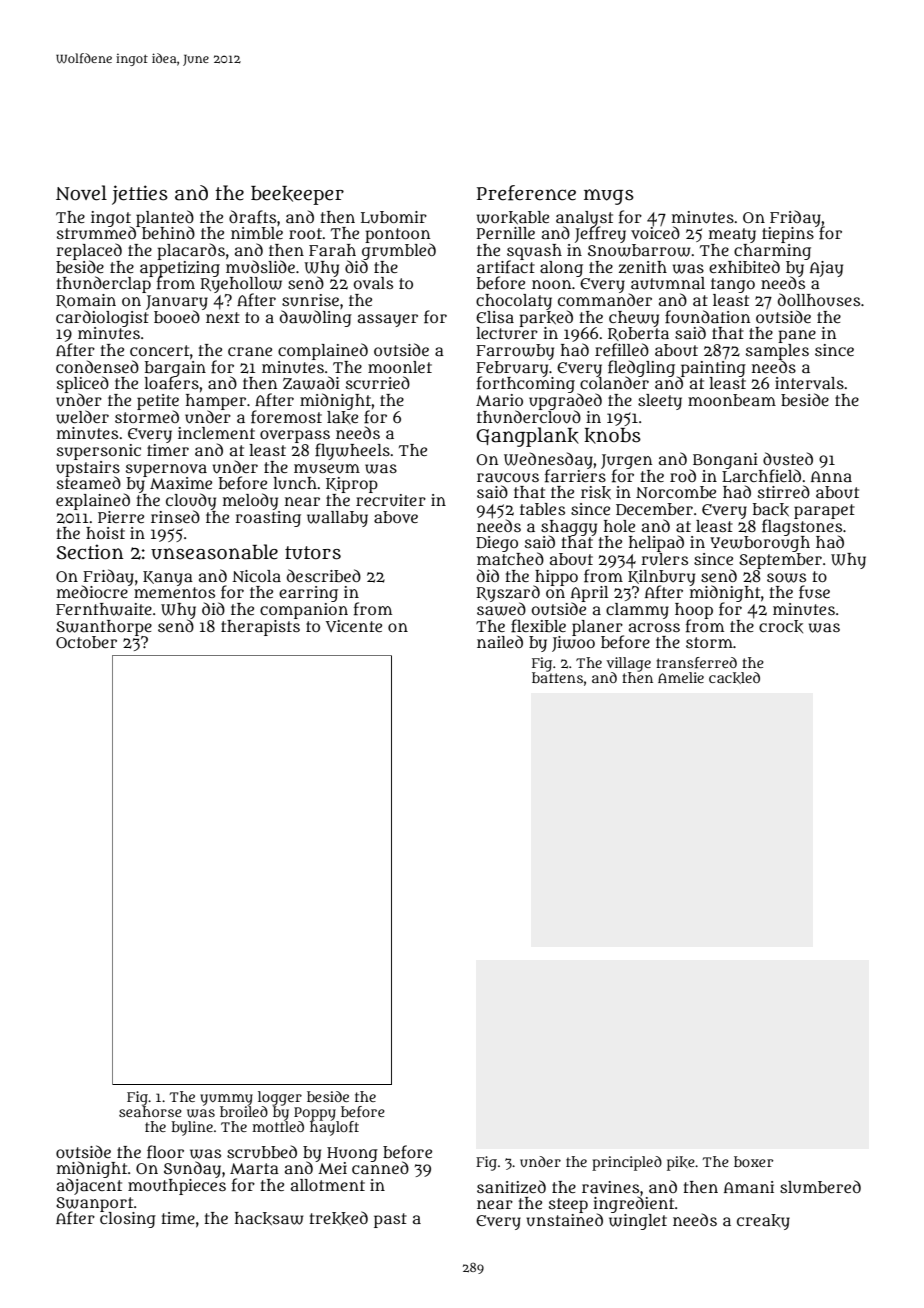 The width and height of the page is (924, 1308). Describe the element at coordinates (82, 417) in the page. I see `welder` at that location.
